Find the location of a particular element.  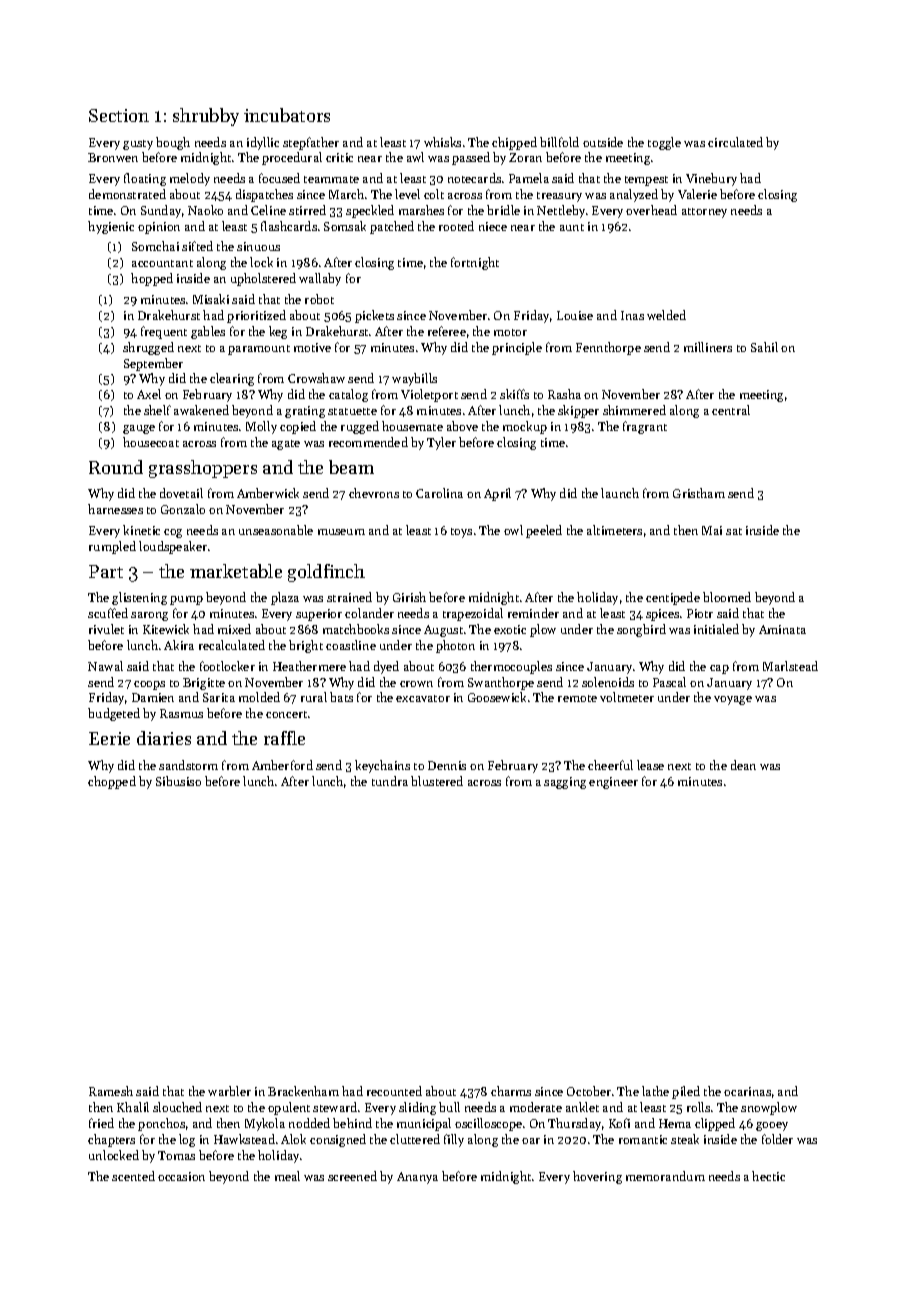

gooey is located at coordinates (772, 1126).
